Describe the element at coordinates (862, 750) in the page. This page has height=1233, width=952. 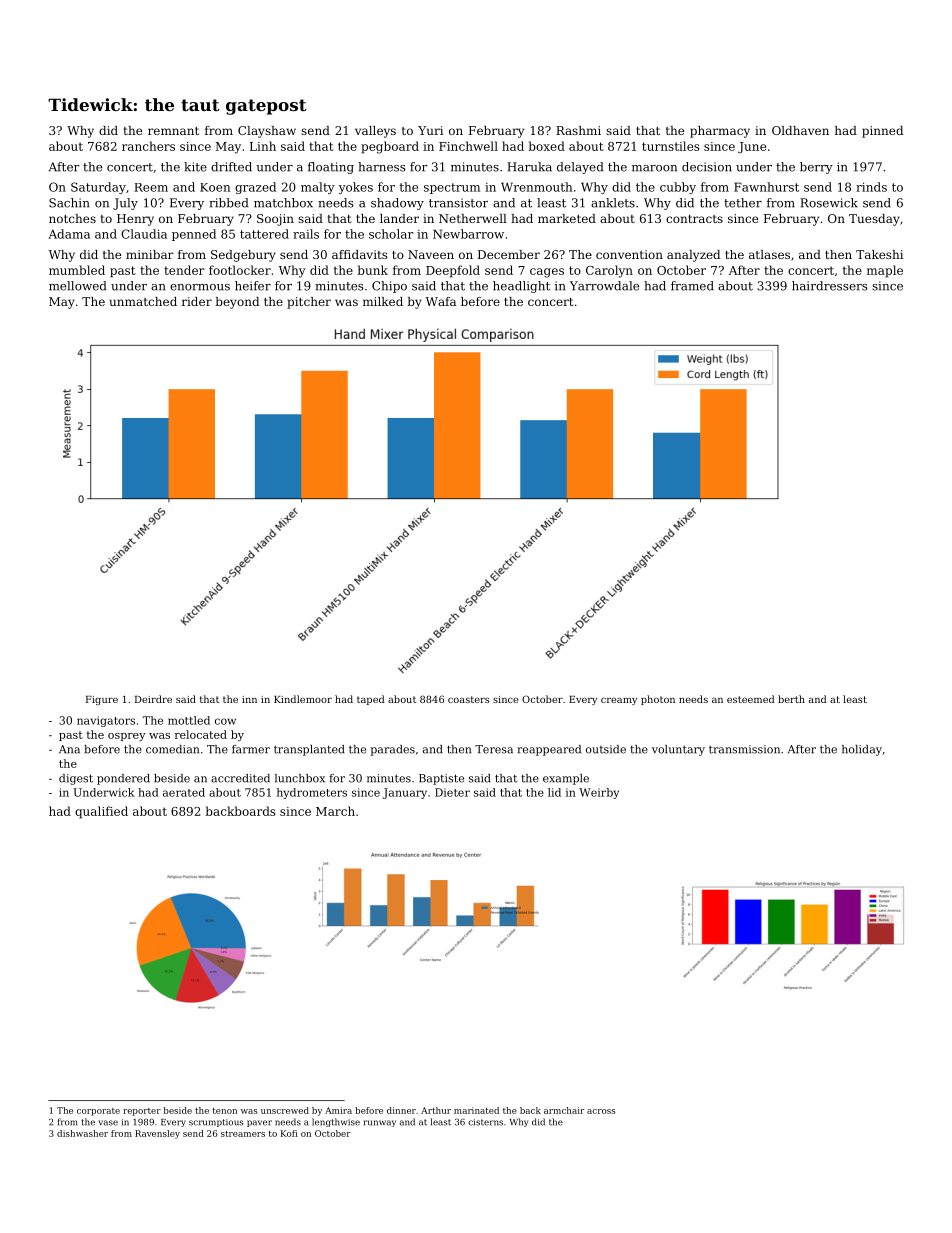
I see `holiday` at that location.
